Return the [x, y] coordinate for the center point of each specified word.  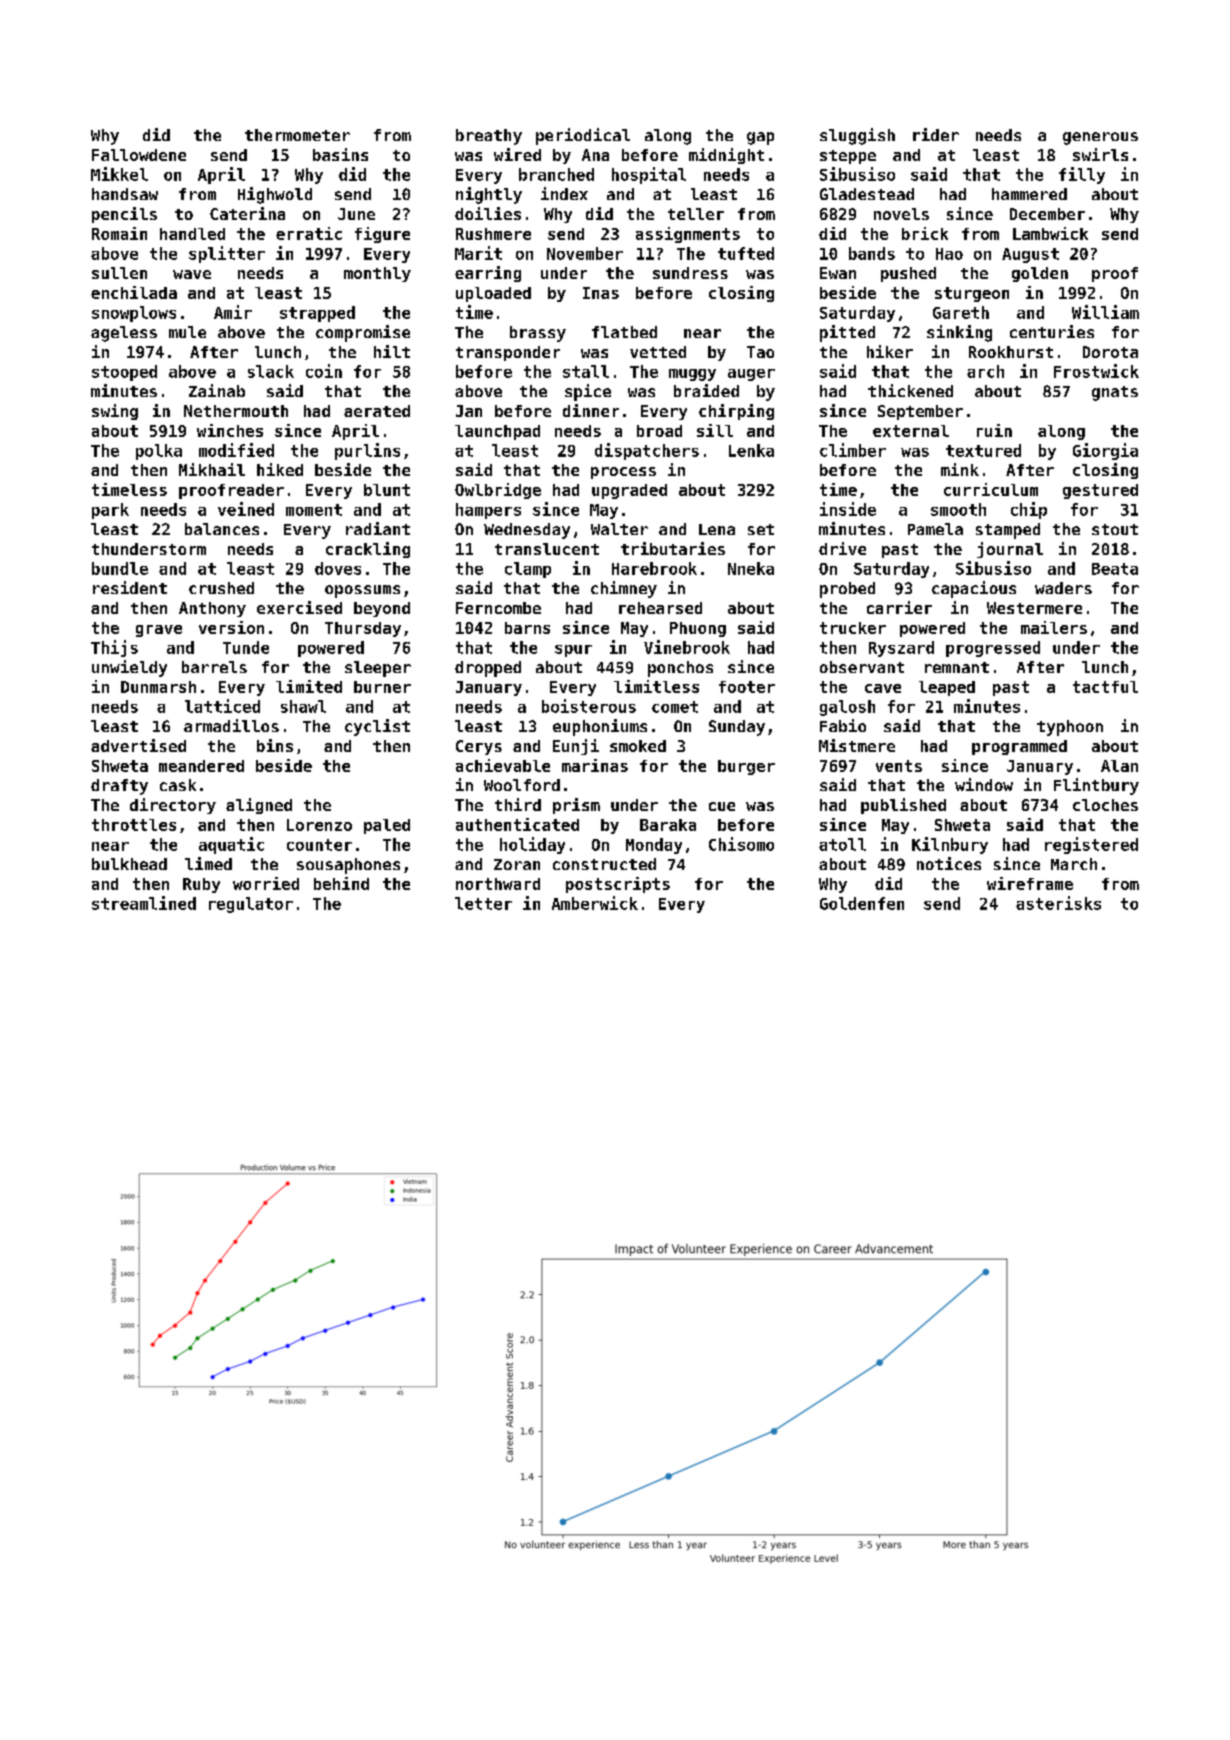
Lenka [751, 450]
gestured [1100, 491]
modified [236, 450]
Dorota [1110, 352]
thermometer [297, 135]
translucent [547, 549]
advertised [138, 745]
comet [675, 707]
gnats [1115, 393]
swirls [1100, 154]
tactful [1105, 687]
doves [338, 568]
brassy [538, 334]
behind [341, 883]
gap [760, 138]
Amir [233, 312]
